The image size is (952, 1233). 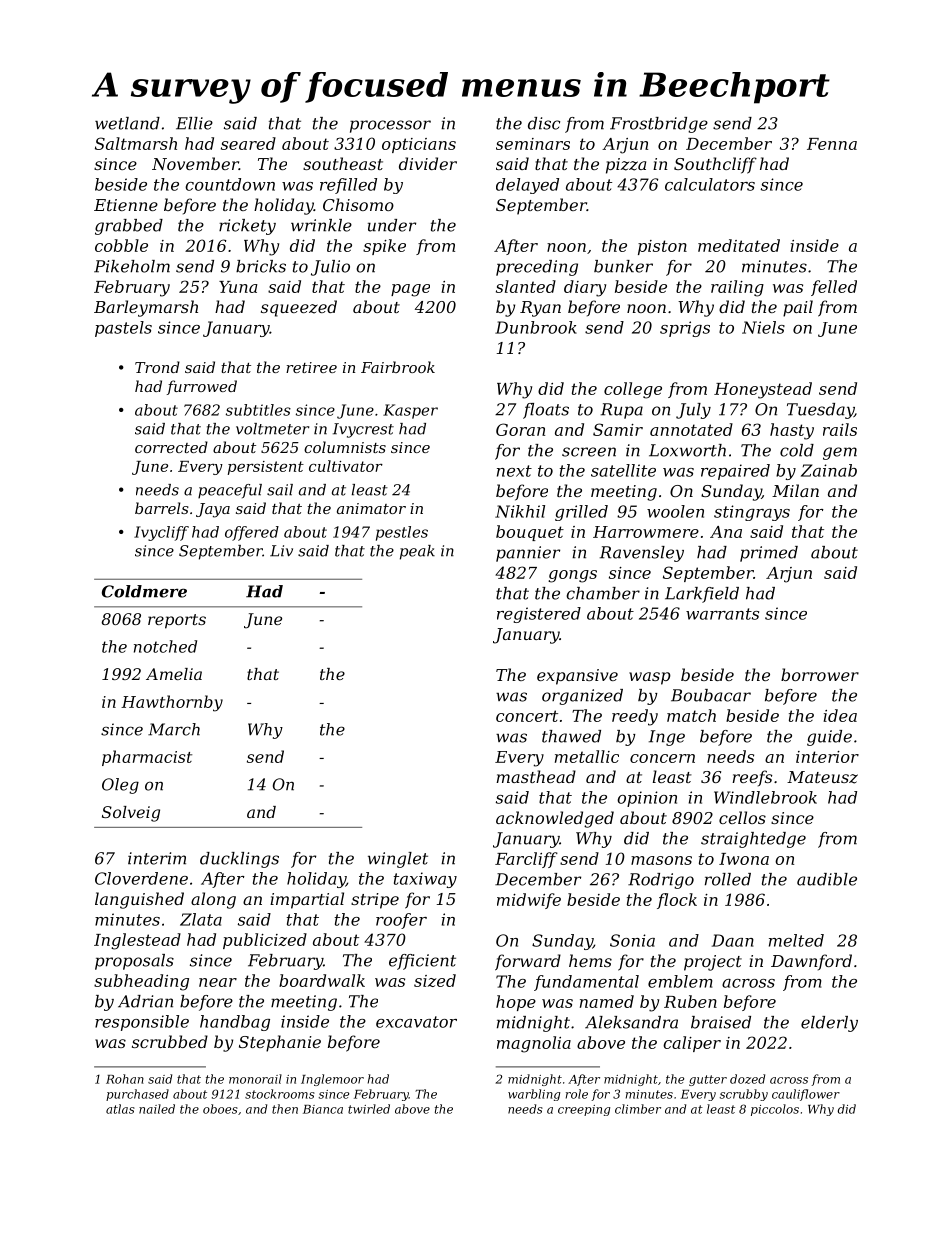 I want to click on Frostbridge, so click(x=659, y=125).
